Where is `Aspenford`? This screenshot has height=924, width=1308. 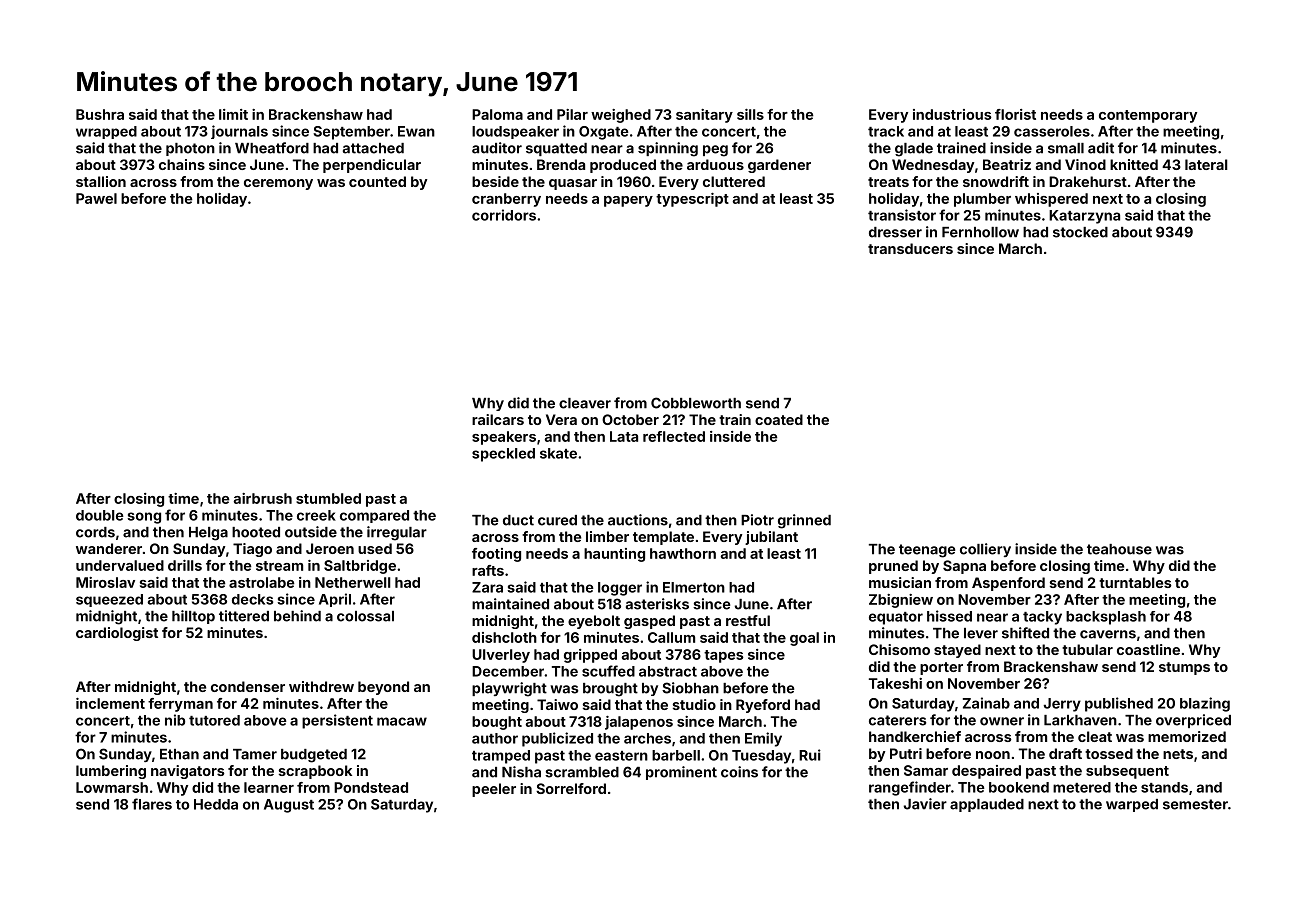
Aspenford is located at coordinates (1008, 584).
